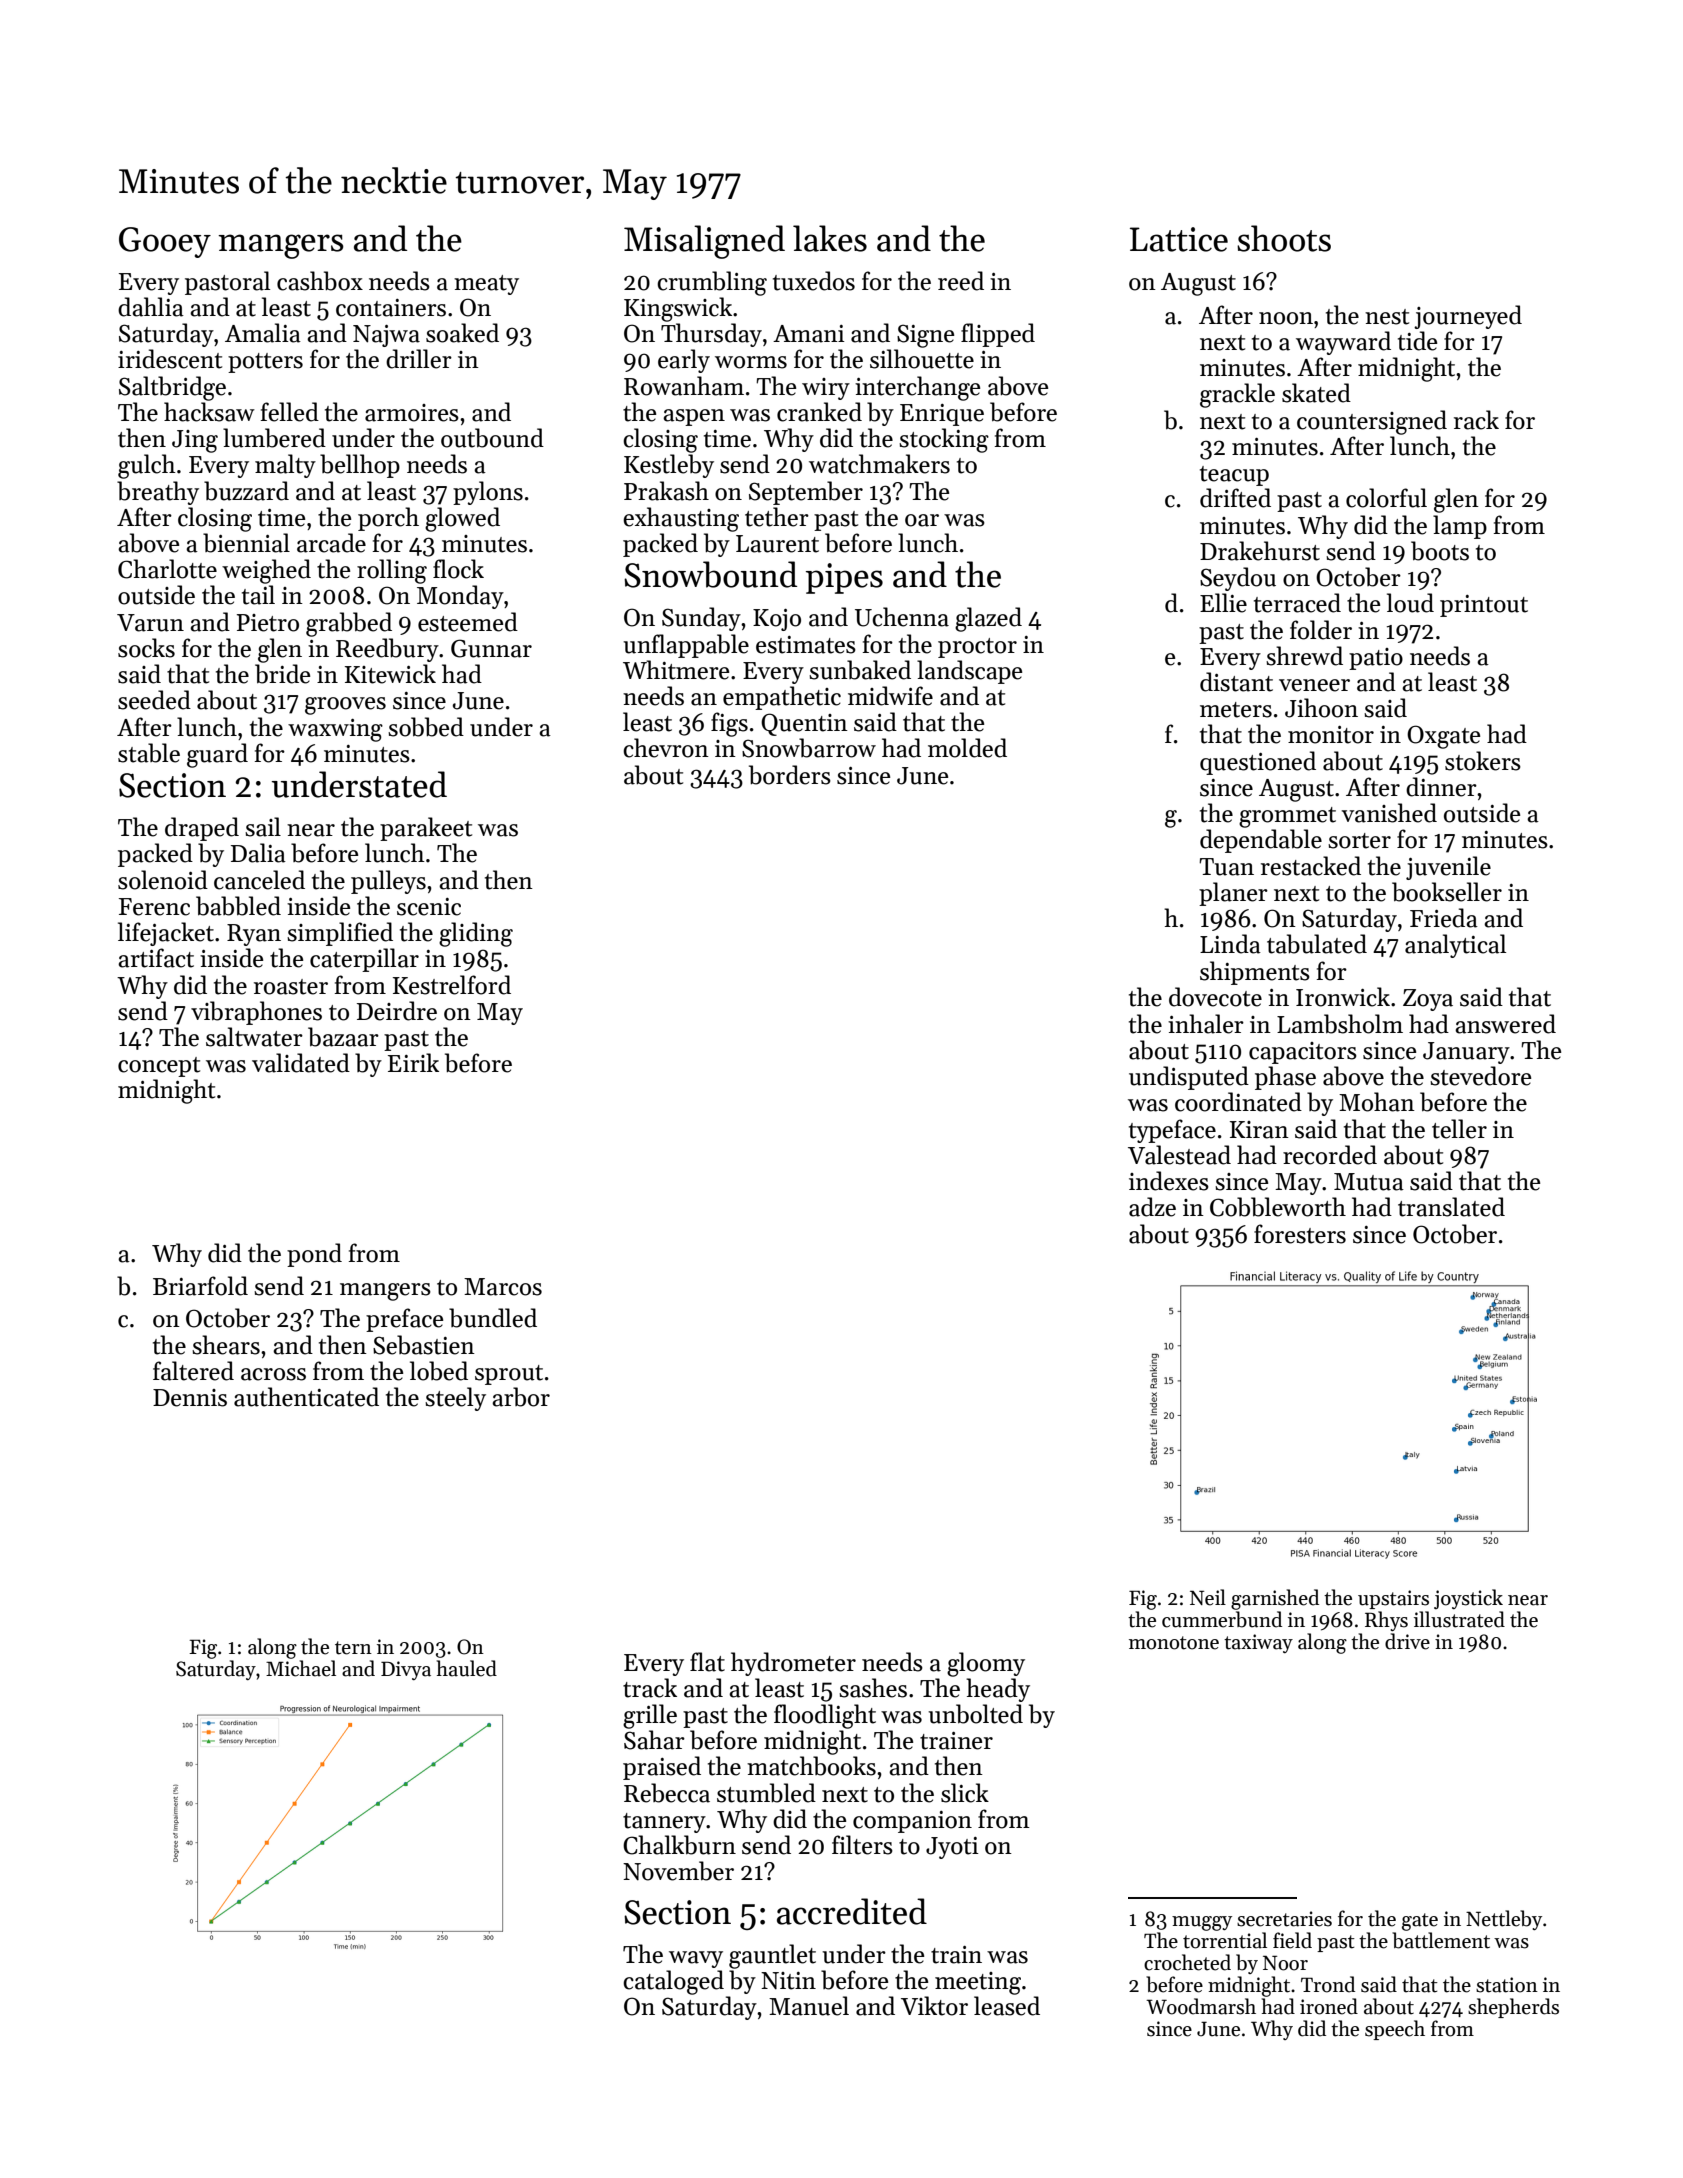 This screenshot has width=1683, height=2178. Describe the element at coordinates (673, 1982) in the screenshot. I see `cataloged` at that location.
